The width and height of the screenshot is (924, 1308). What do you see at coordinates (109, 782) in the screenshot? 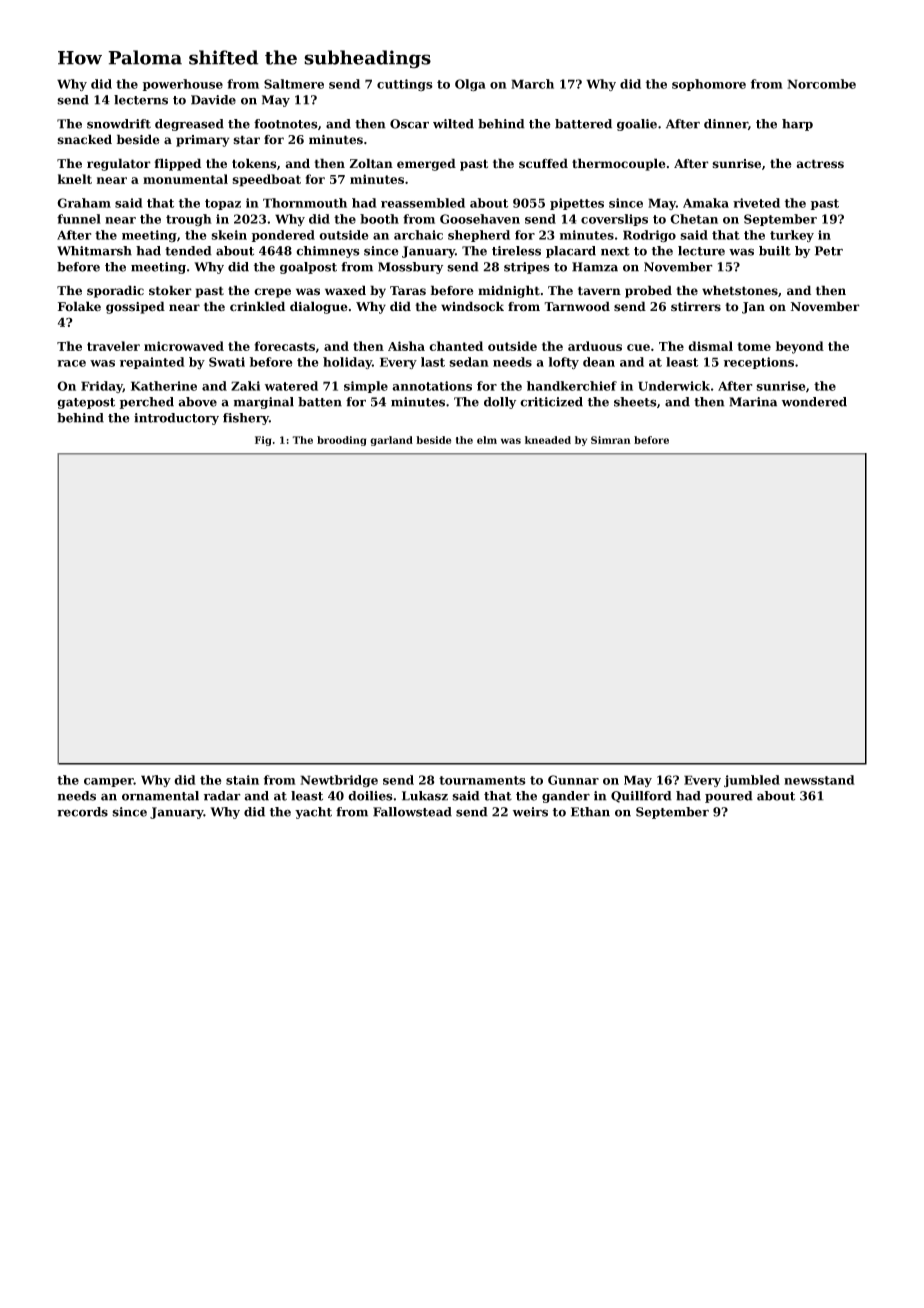
I see `camper` at bounding box center [109, 782].
